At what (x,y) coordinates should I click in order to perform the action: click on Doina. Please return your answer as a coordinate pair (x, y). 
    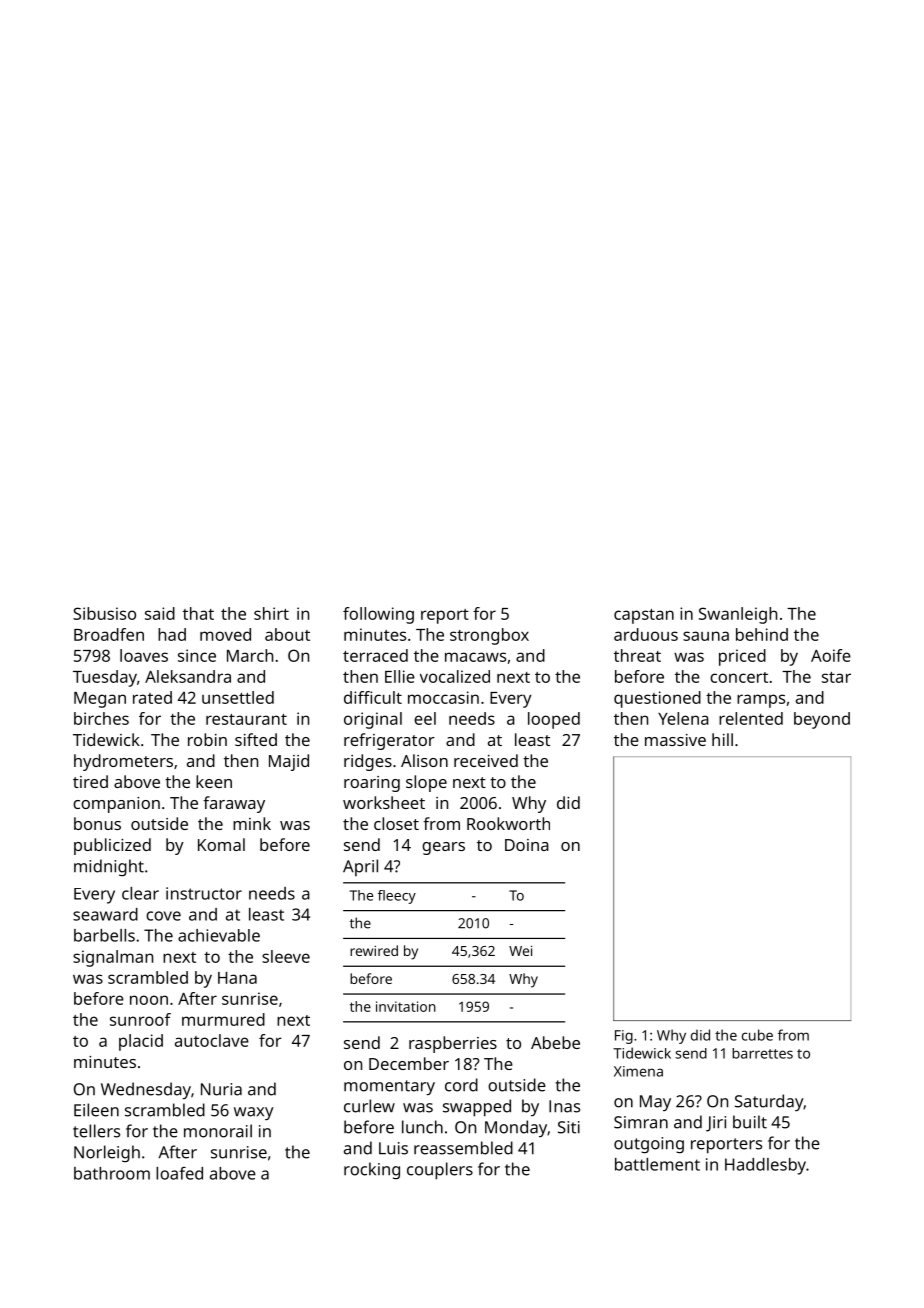
    Looking at the image, I should click on (527, 845).
